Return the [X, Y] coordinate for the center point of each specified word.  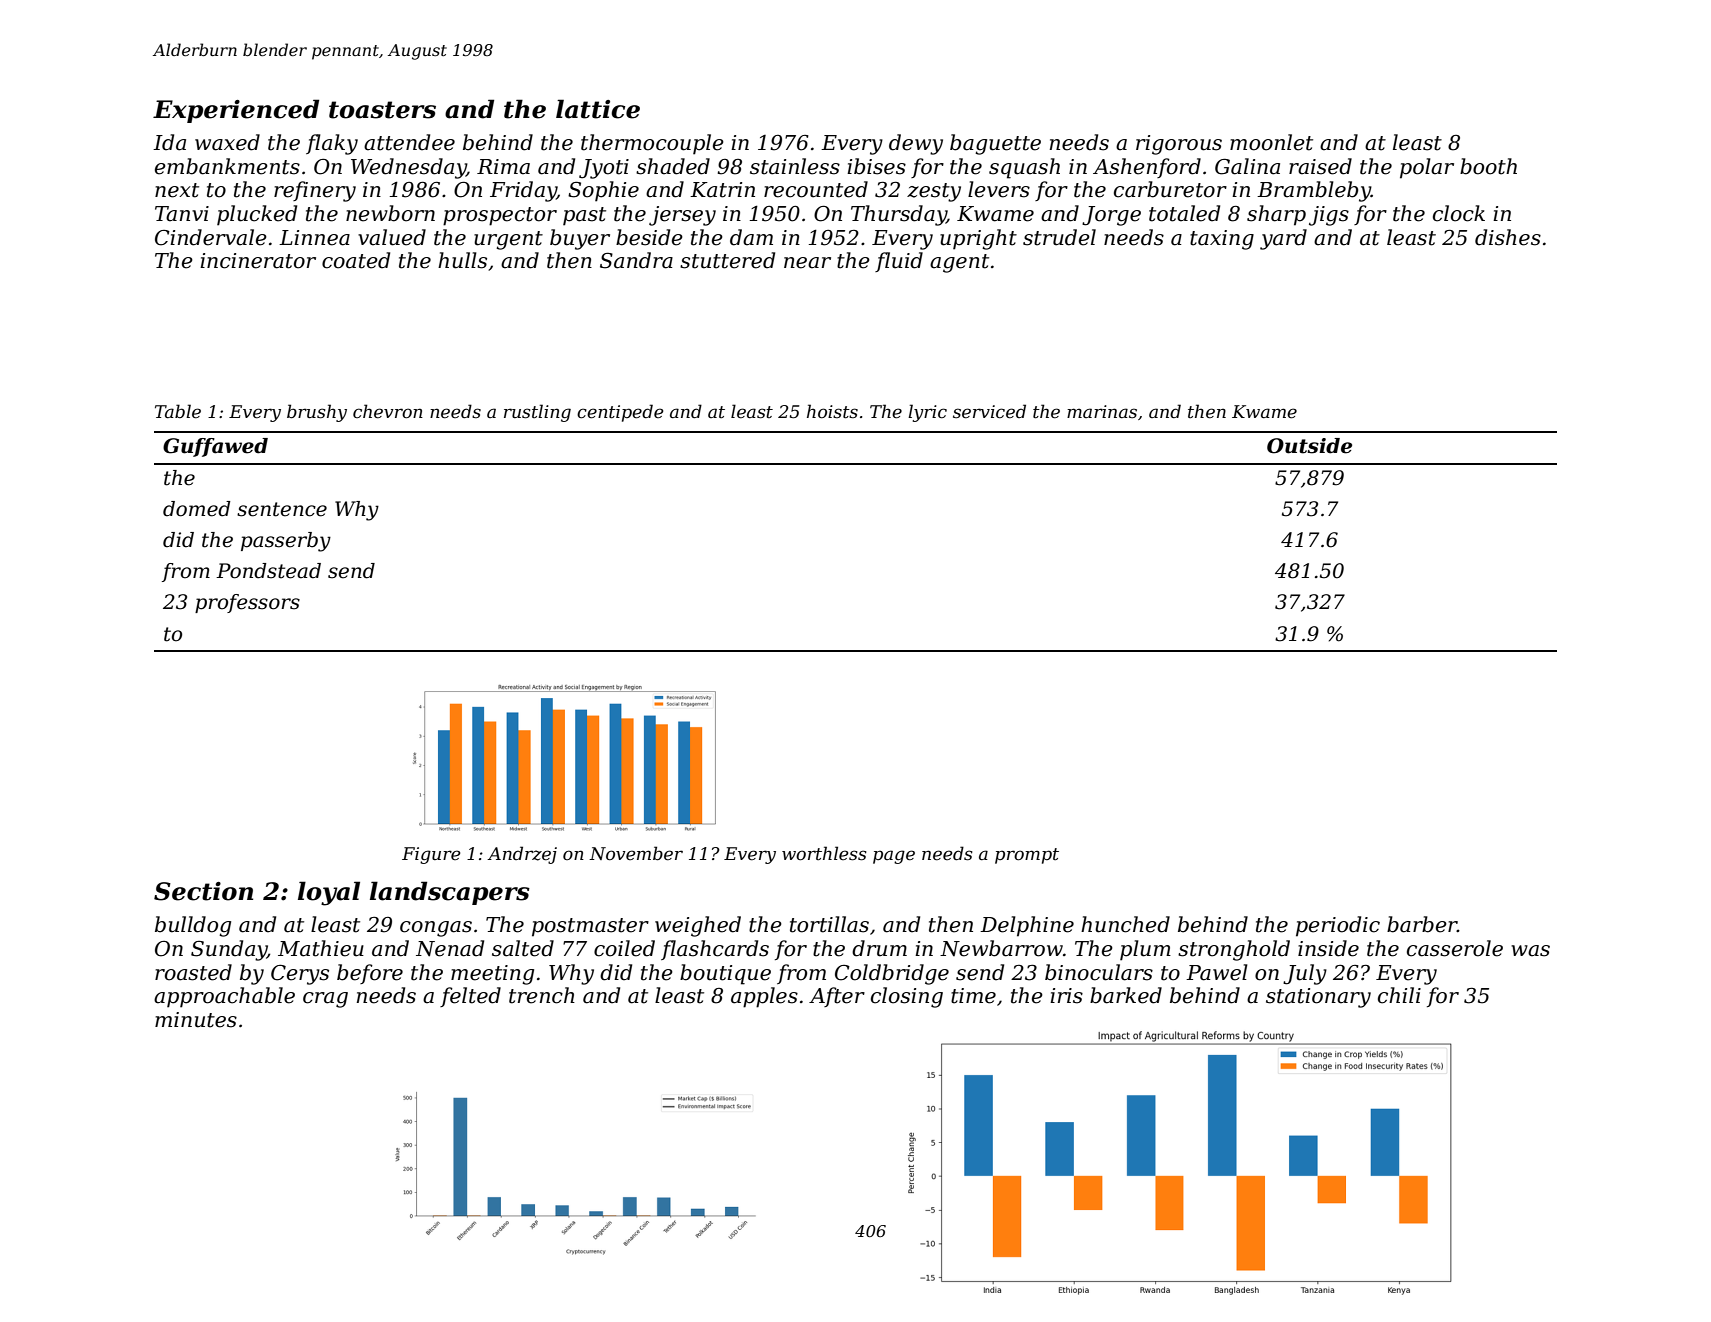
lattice [598, 109]
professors [247, 603]
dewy [916, 144]
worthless [824, 853]
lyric [927, 413]
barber [1422, 924]
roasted [193, 972]
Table [178, 411]
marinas [1102, 411]
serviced [989, 411]
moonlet [1271, 142]
